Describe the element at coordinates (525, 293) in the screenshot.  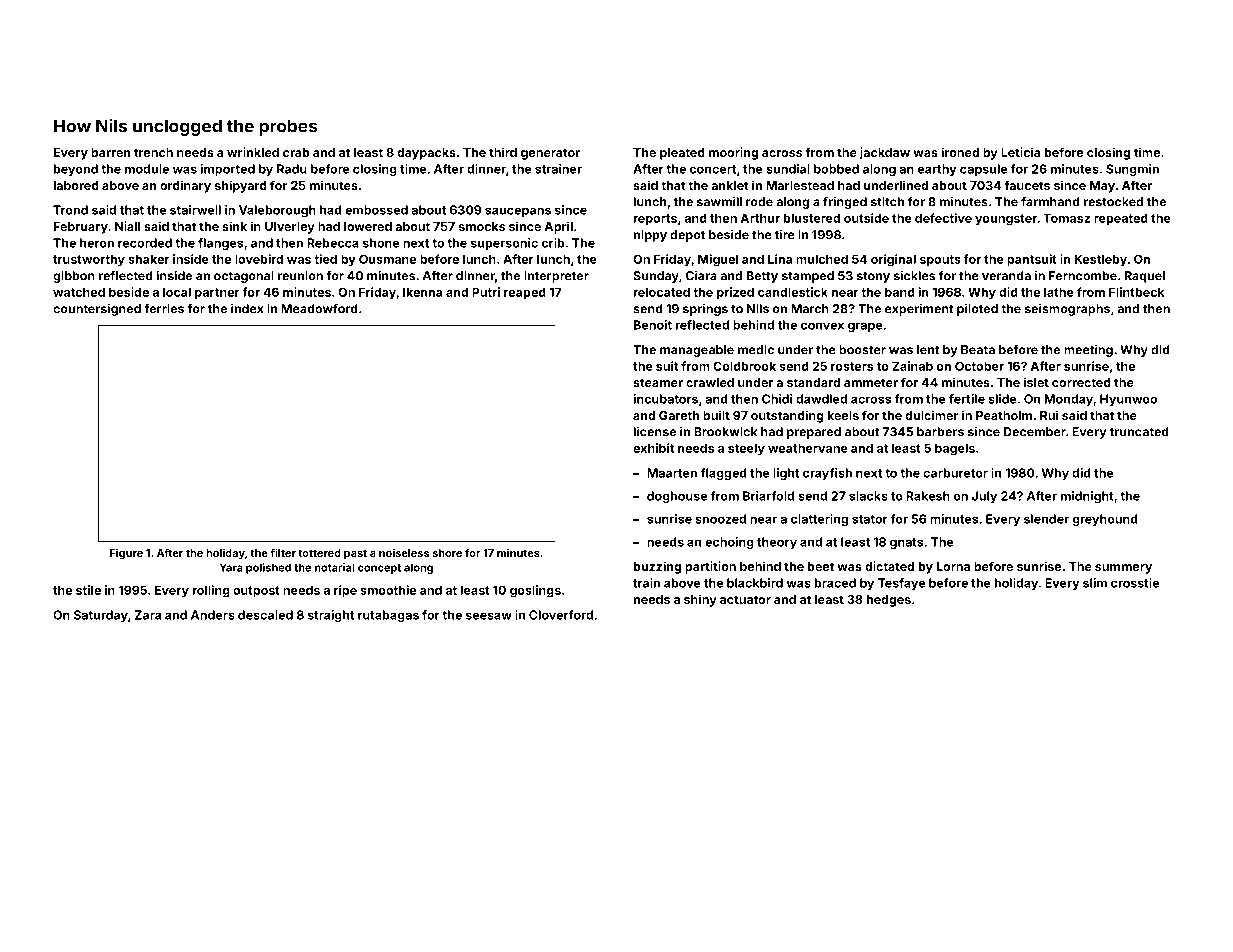
I see `reaped` at that location.
